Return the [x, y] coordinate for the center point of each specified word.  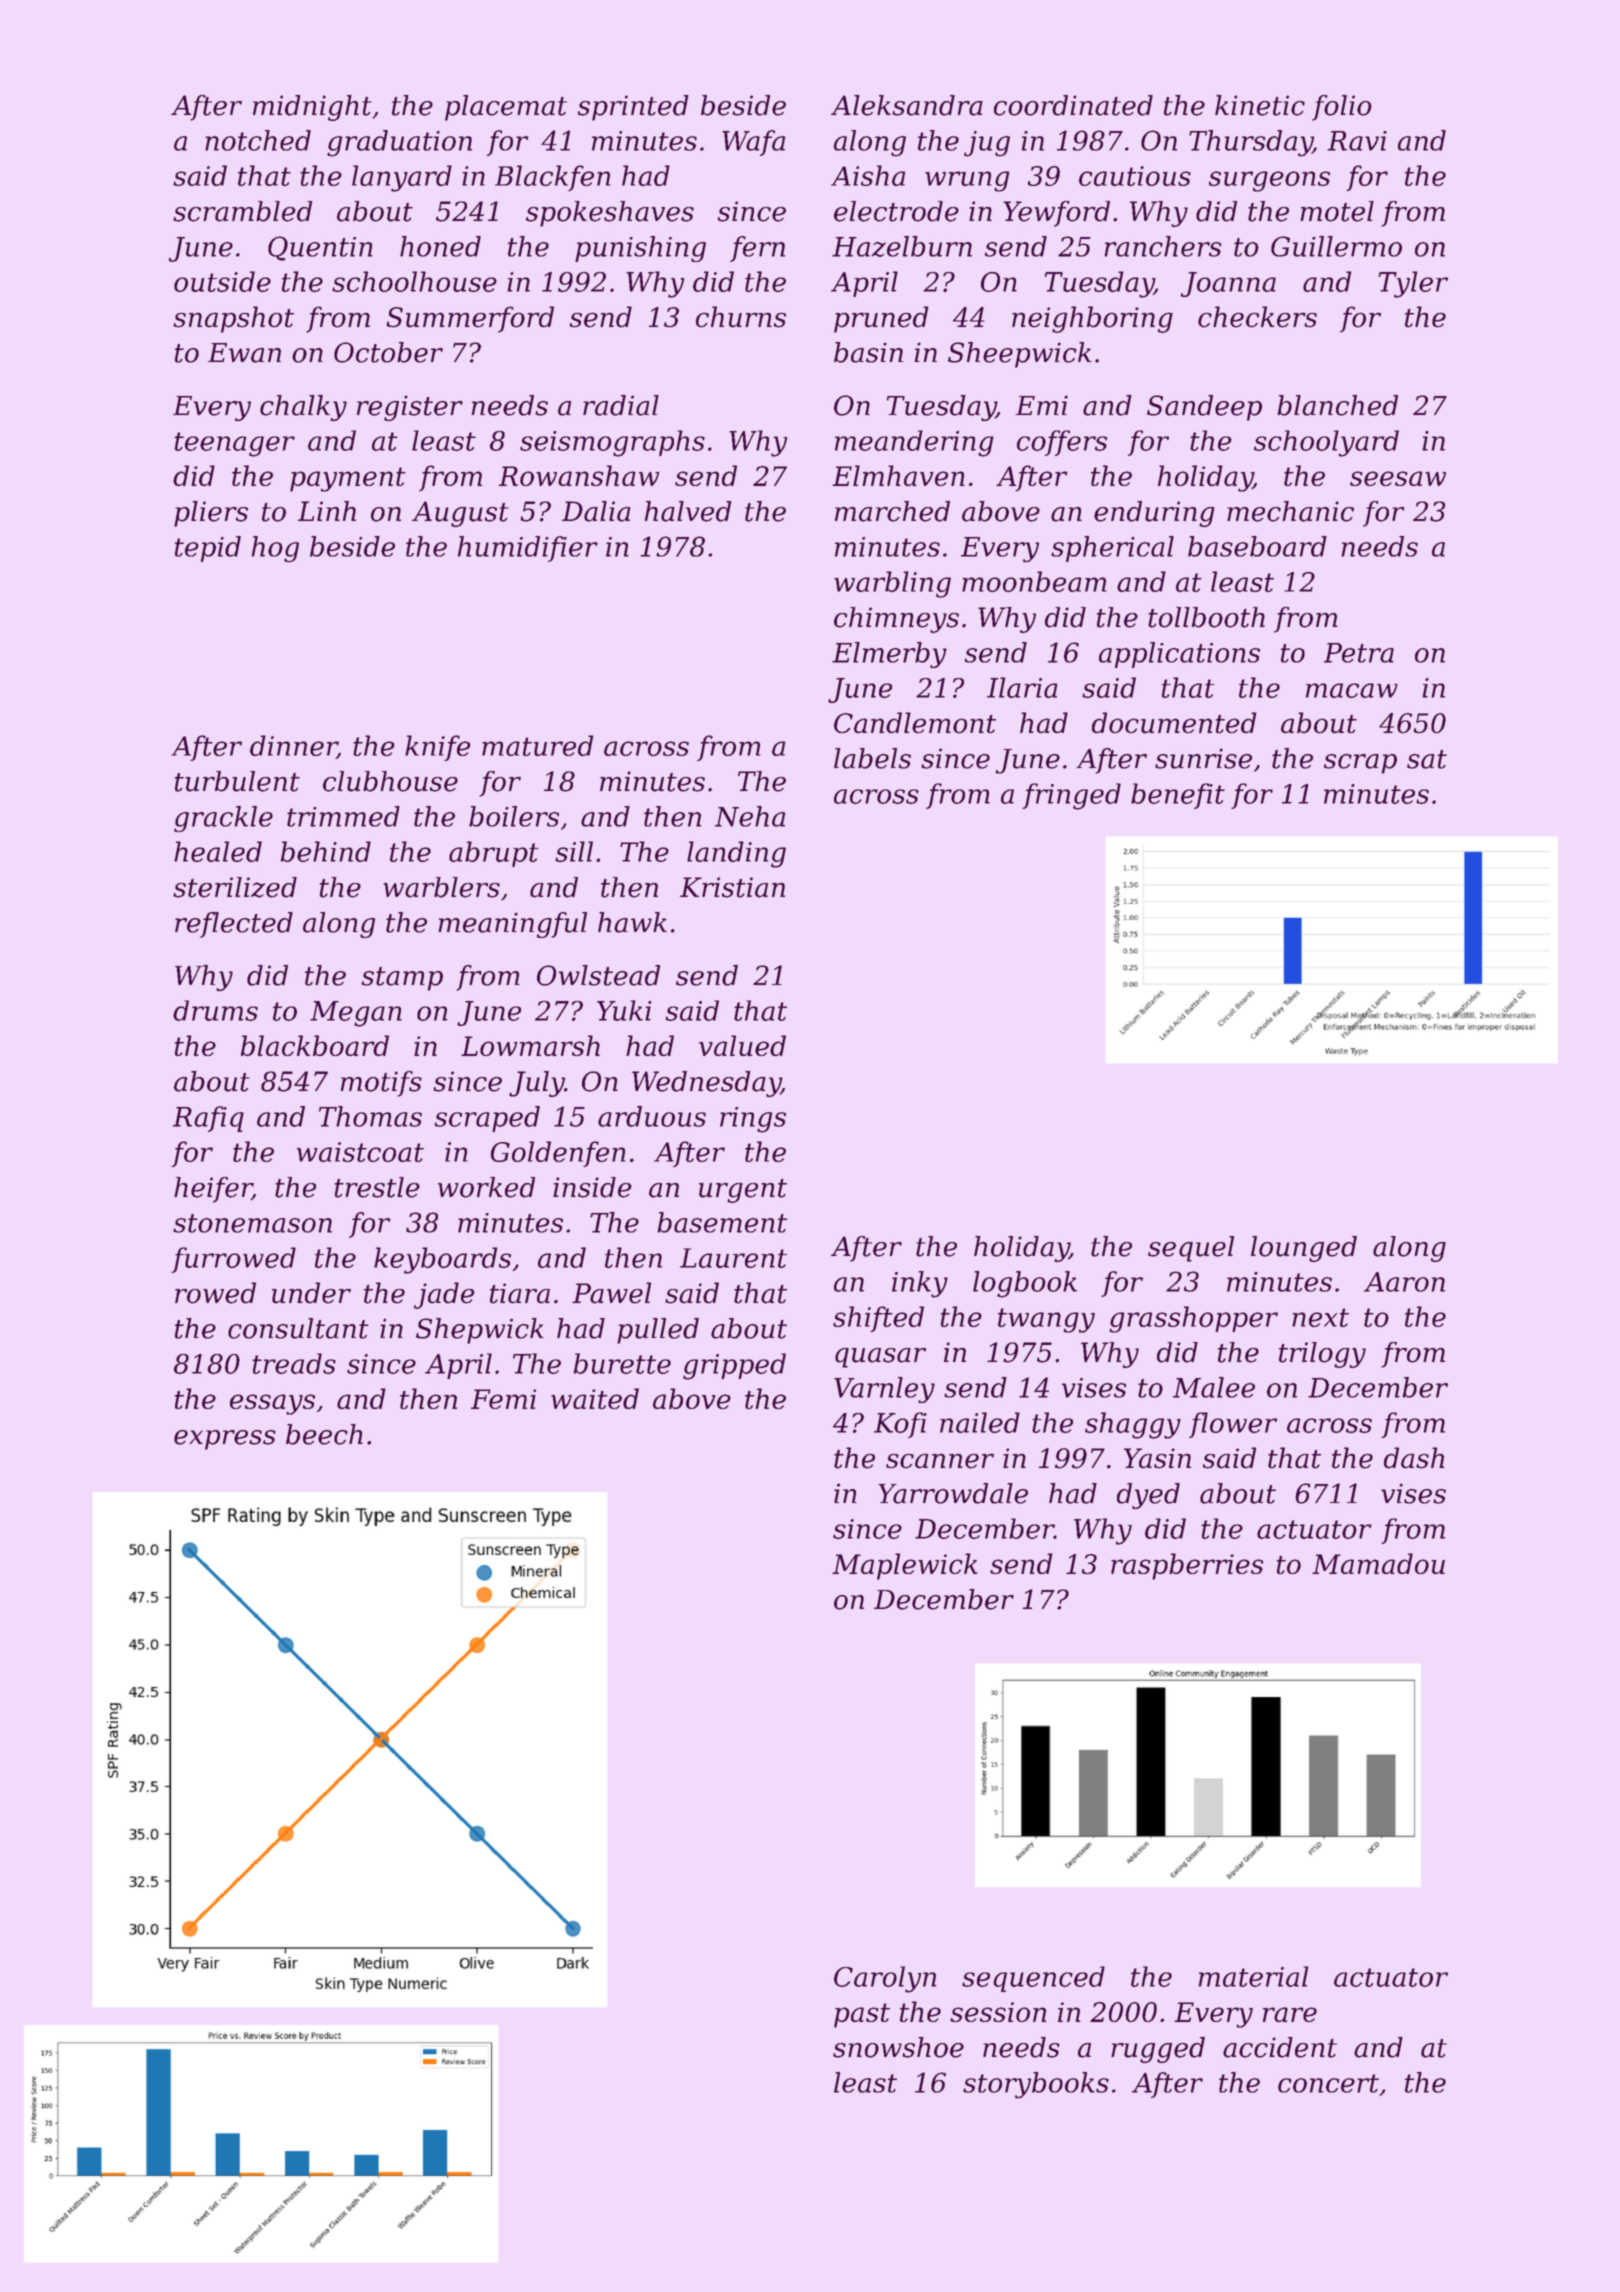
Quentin [320, 248]
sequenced [1033, 1979]
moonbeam [1034, 581]
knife [438, 748]
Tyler [1413, 284]
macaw [1352, 690]
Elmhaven [898, 475]
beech [324, 1434]
